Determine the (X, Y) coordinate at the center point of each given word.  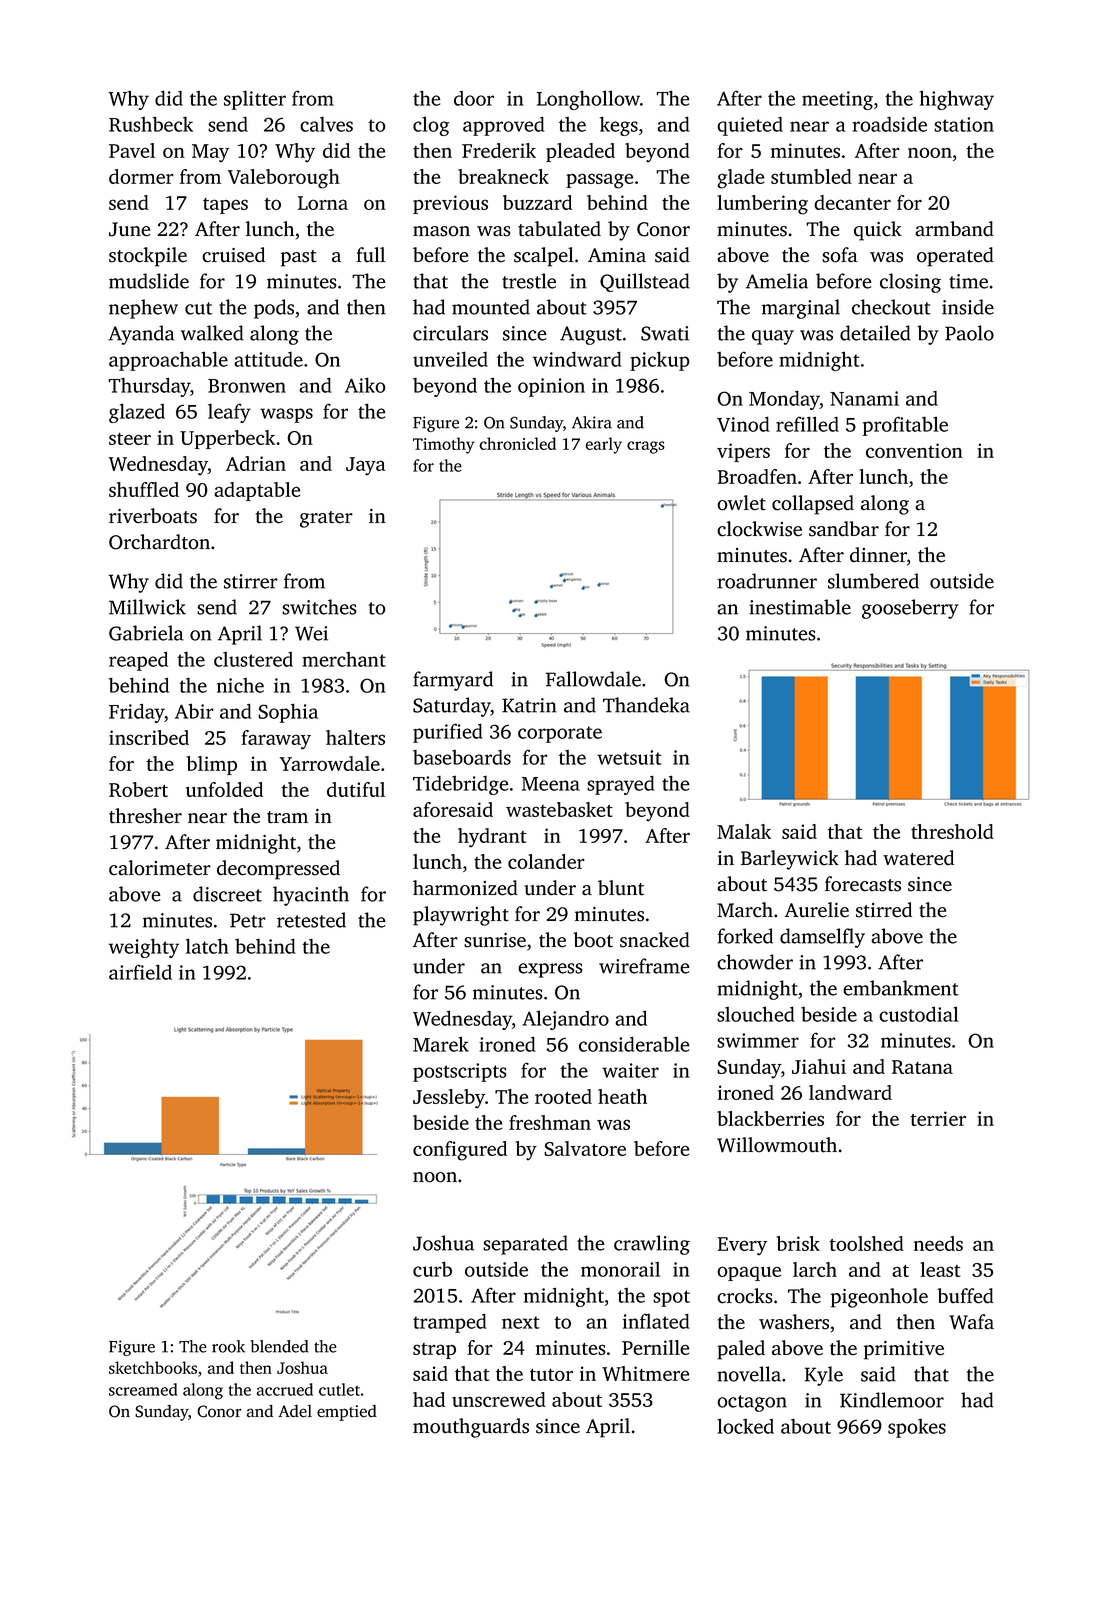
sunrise (495, 940)
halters (355, 737)
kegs (619, 126)
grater (326, 519)
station (964, 124)
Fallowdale (593, 679)
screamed (143, 1389)
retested (311, 920)
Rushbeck (151, 124)
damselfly (822, 938)
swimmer (758, 1040)
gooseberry (910, 609)
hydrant (492, 837)
